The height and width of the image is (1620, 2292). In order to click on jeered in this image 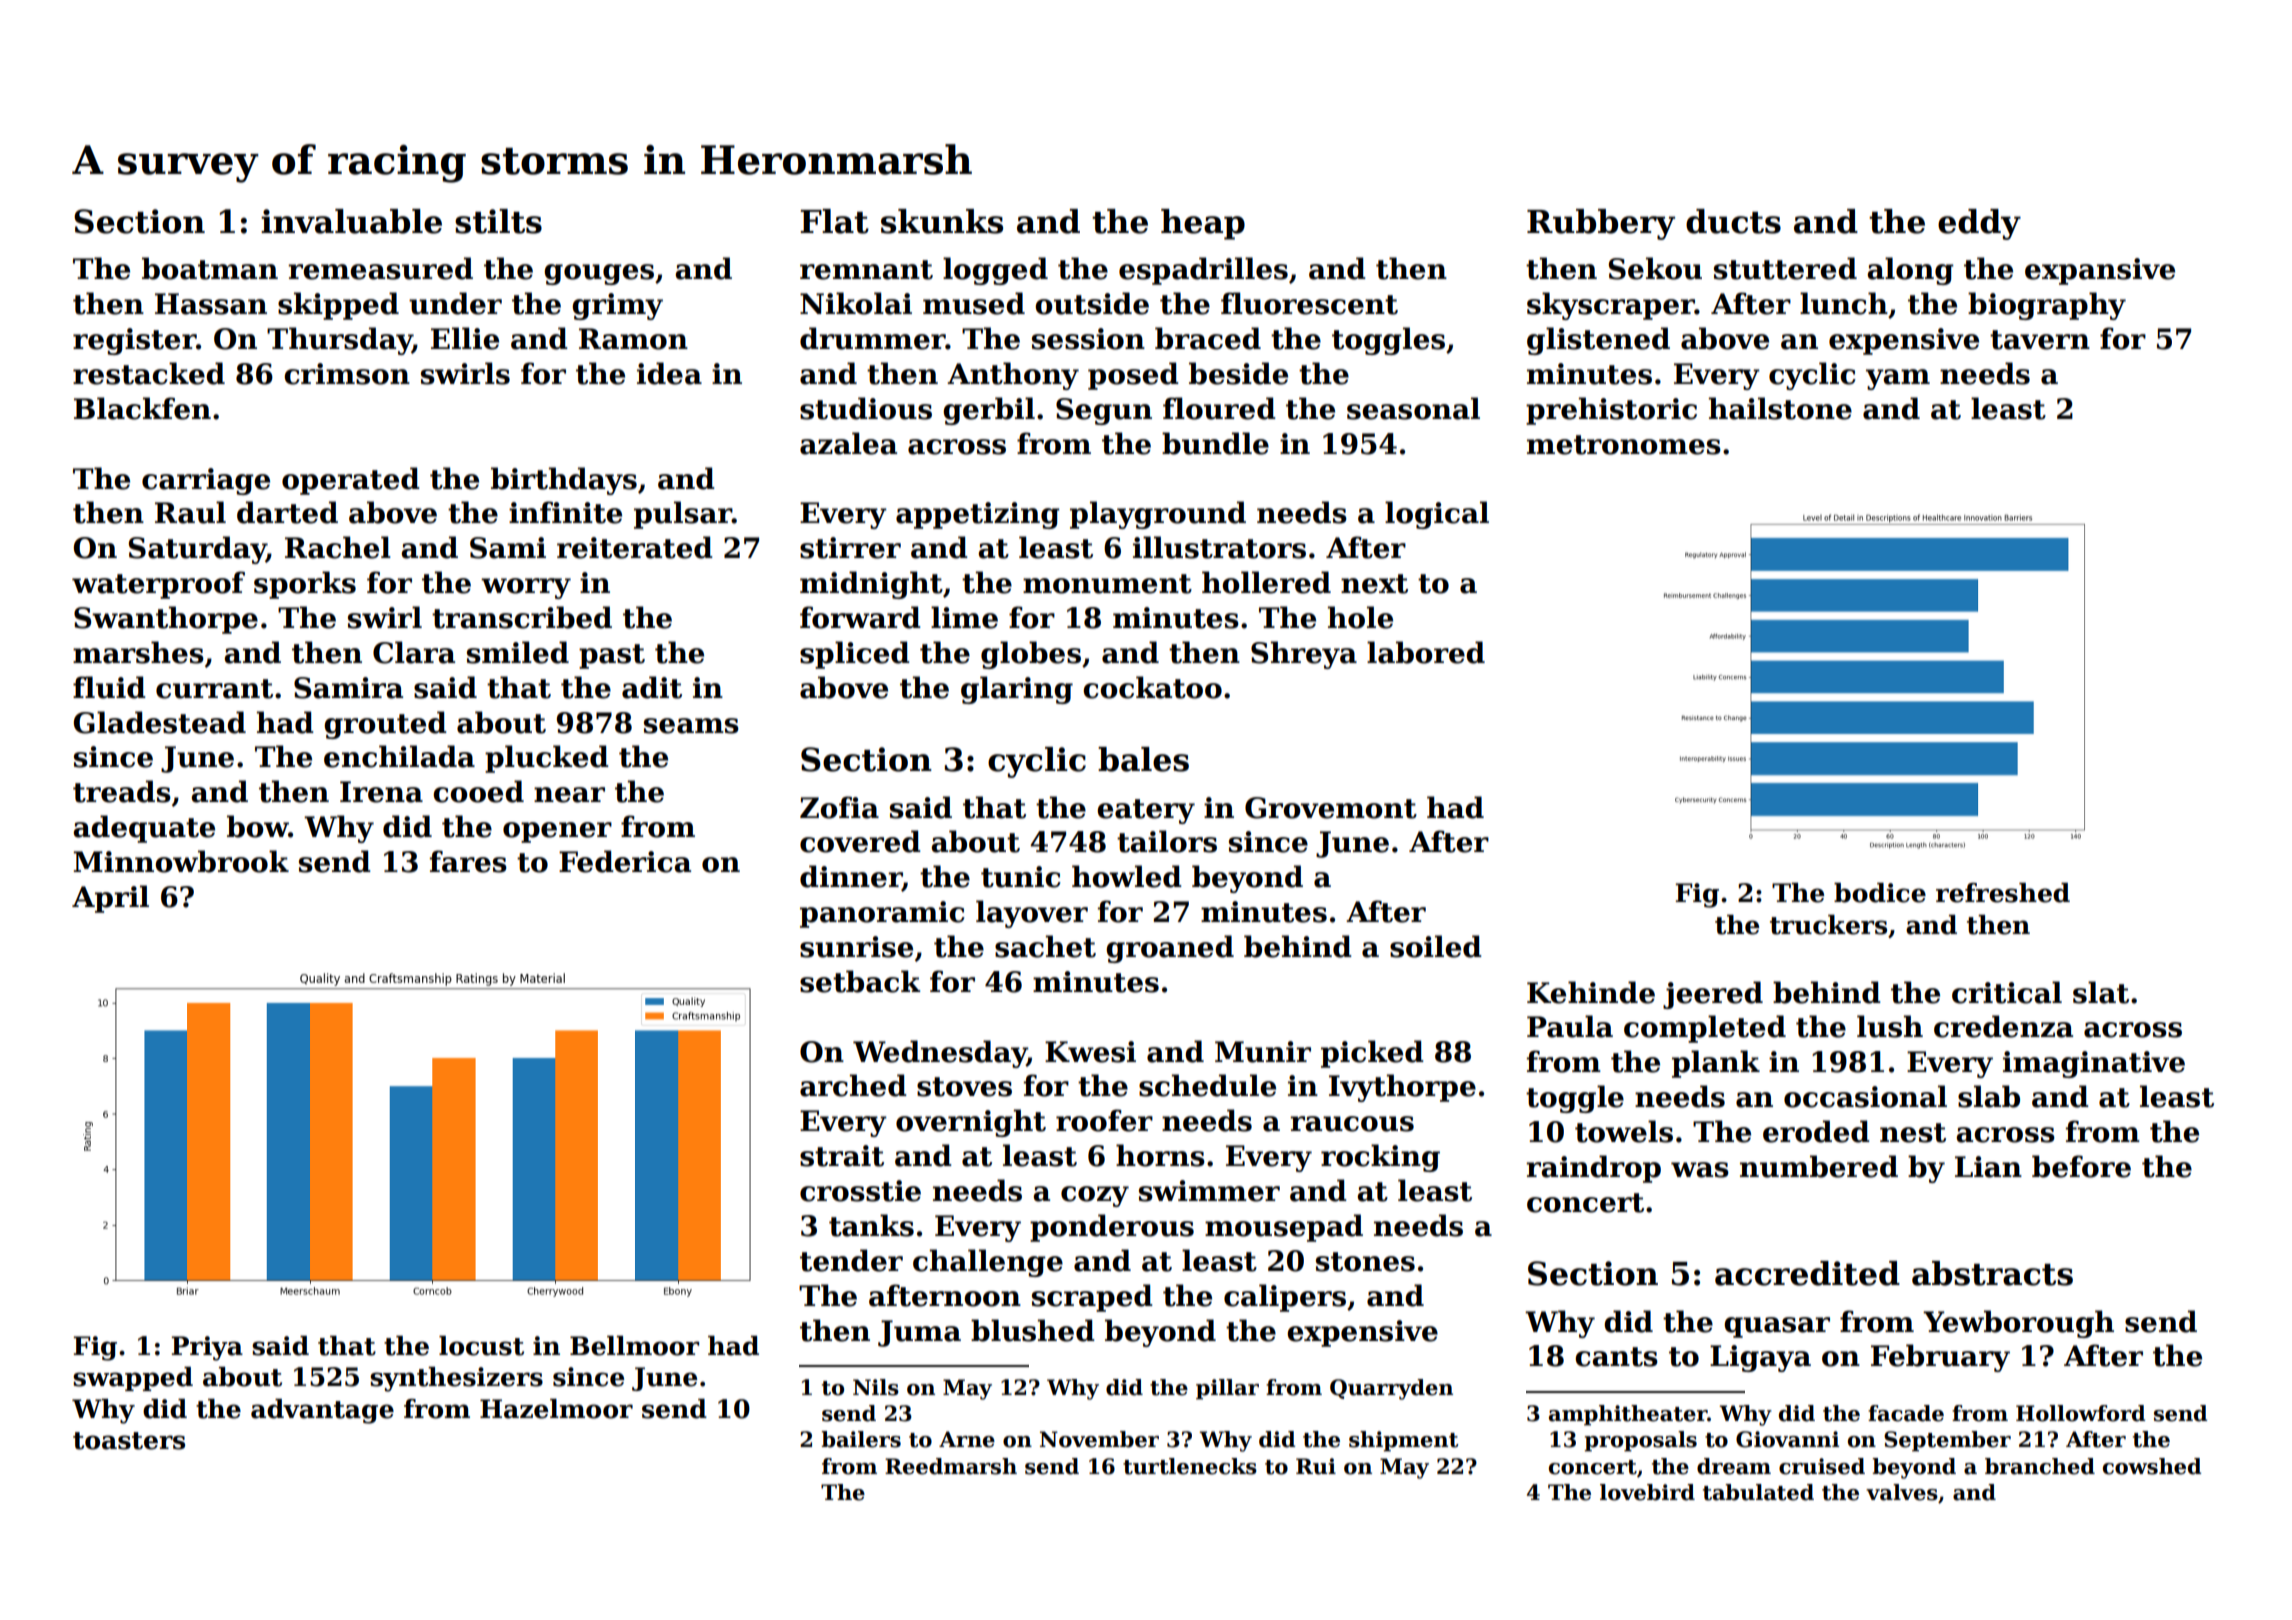, I will do `click(1713, 995)`.
